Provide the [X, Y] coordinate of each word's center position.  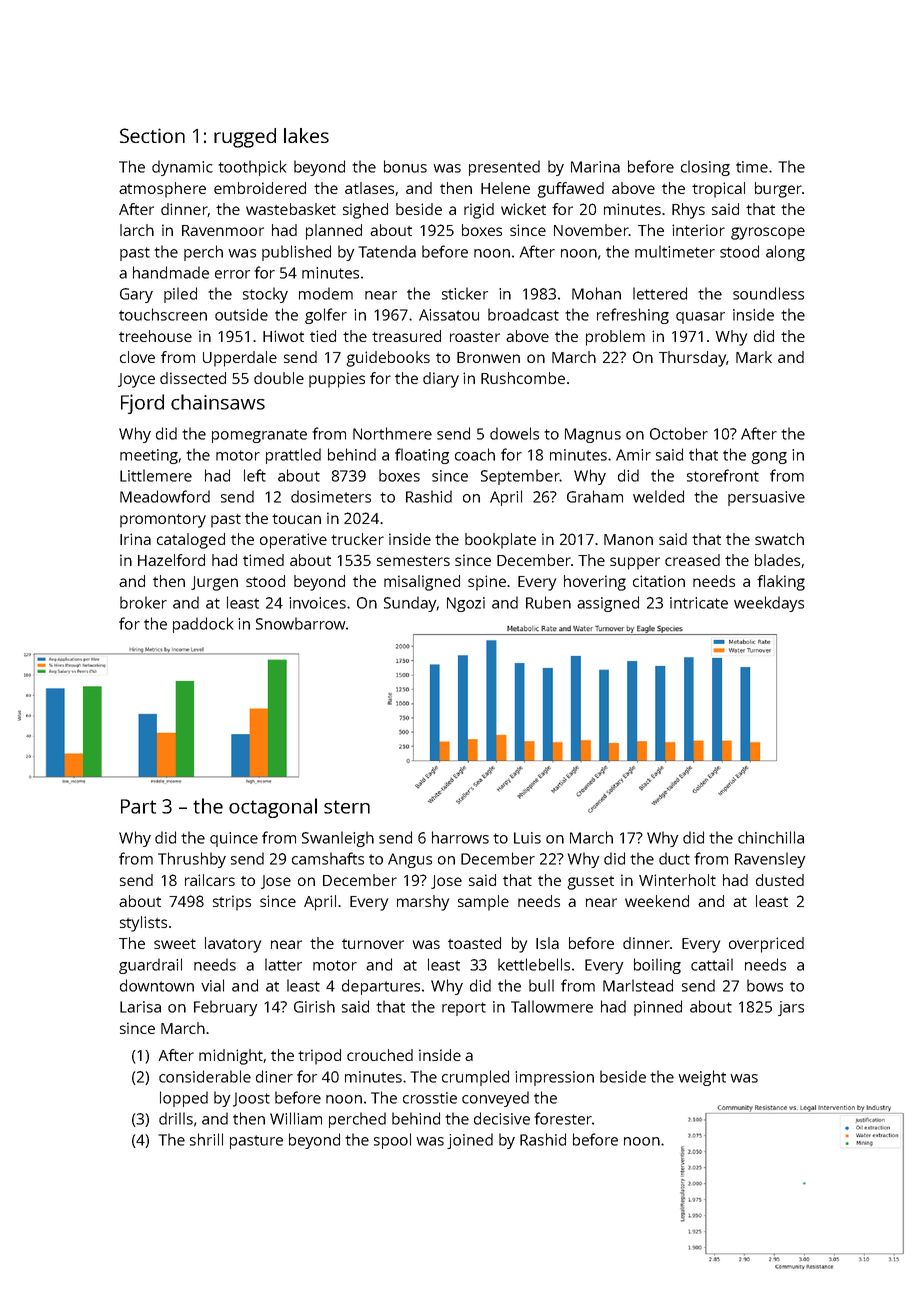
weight [702, 1078]
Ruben [548, 602]
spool [392, 1141]
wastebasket [291, 209]
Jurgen [214, 583]
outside [241, 314]
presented [504, 168]
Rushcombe [523, 378]
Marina [595, 167]
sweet [175, 944]
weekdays [769, 604]
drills [176, 1118]
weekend [657, 901]
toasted [474, 943]
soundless [768, 293]
